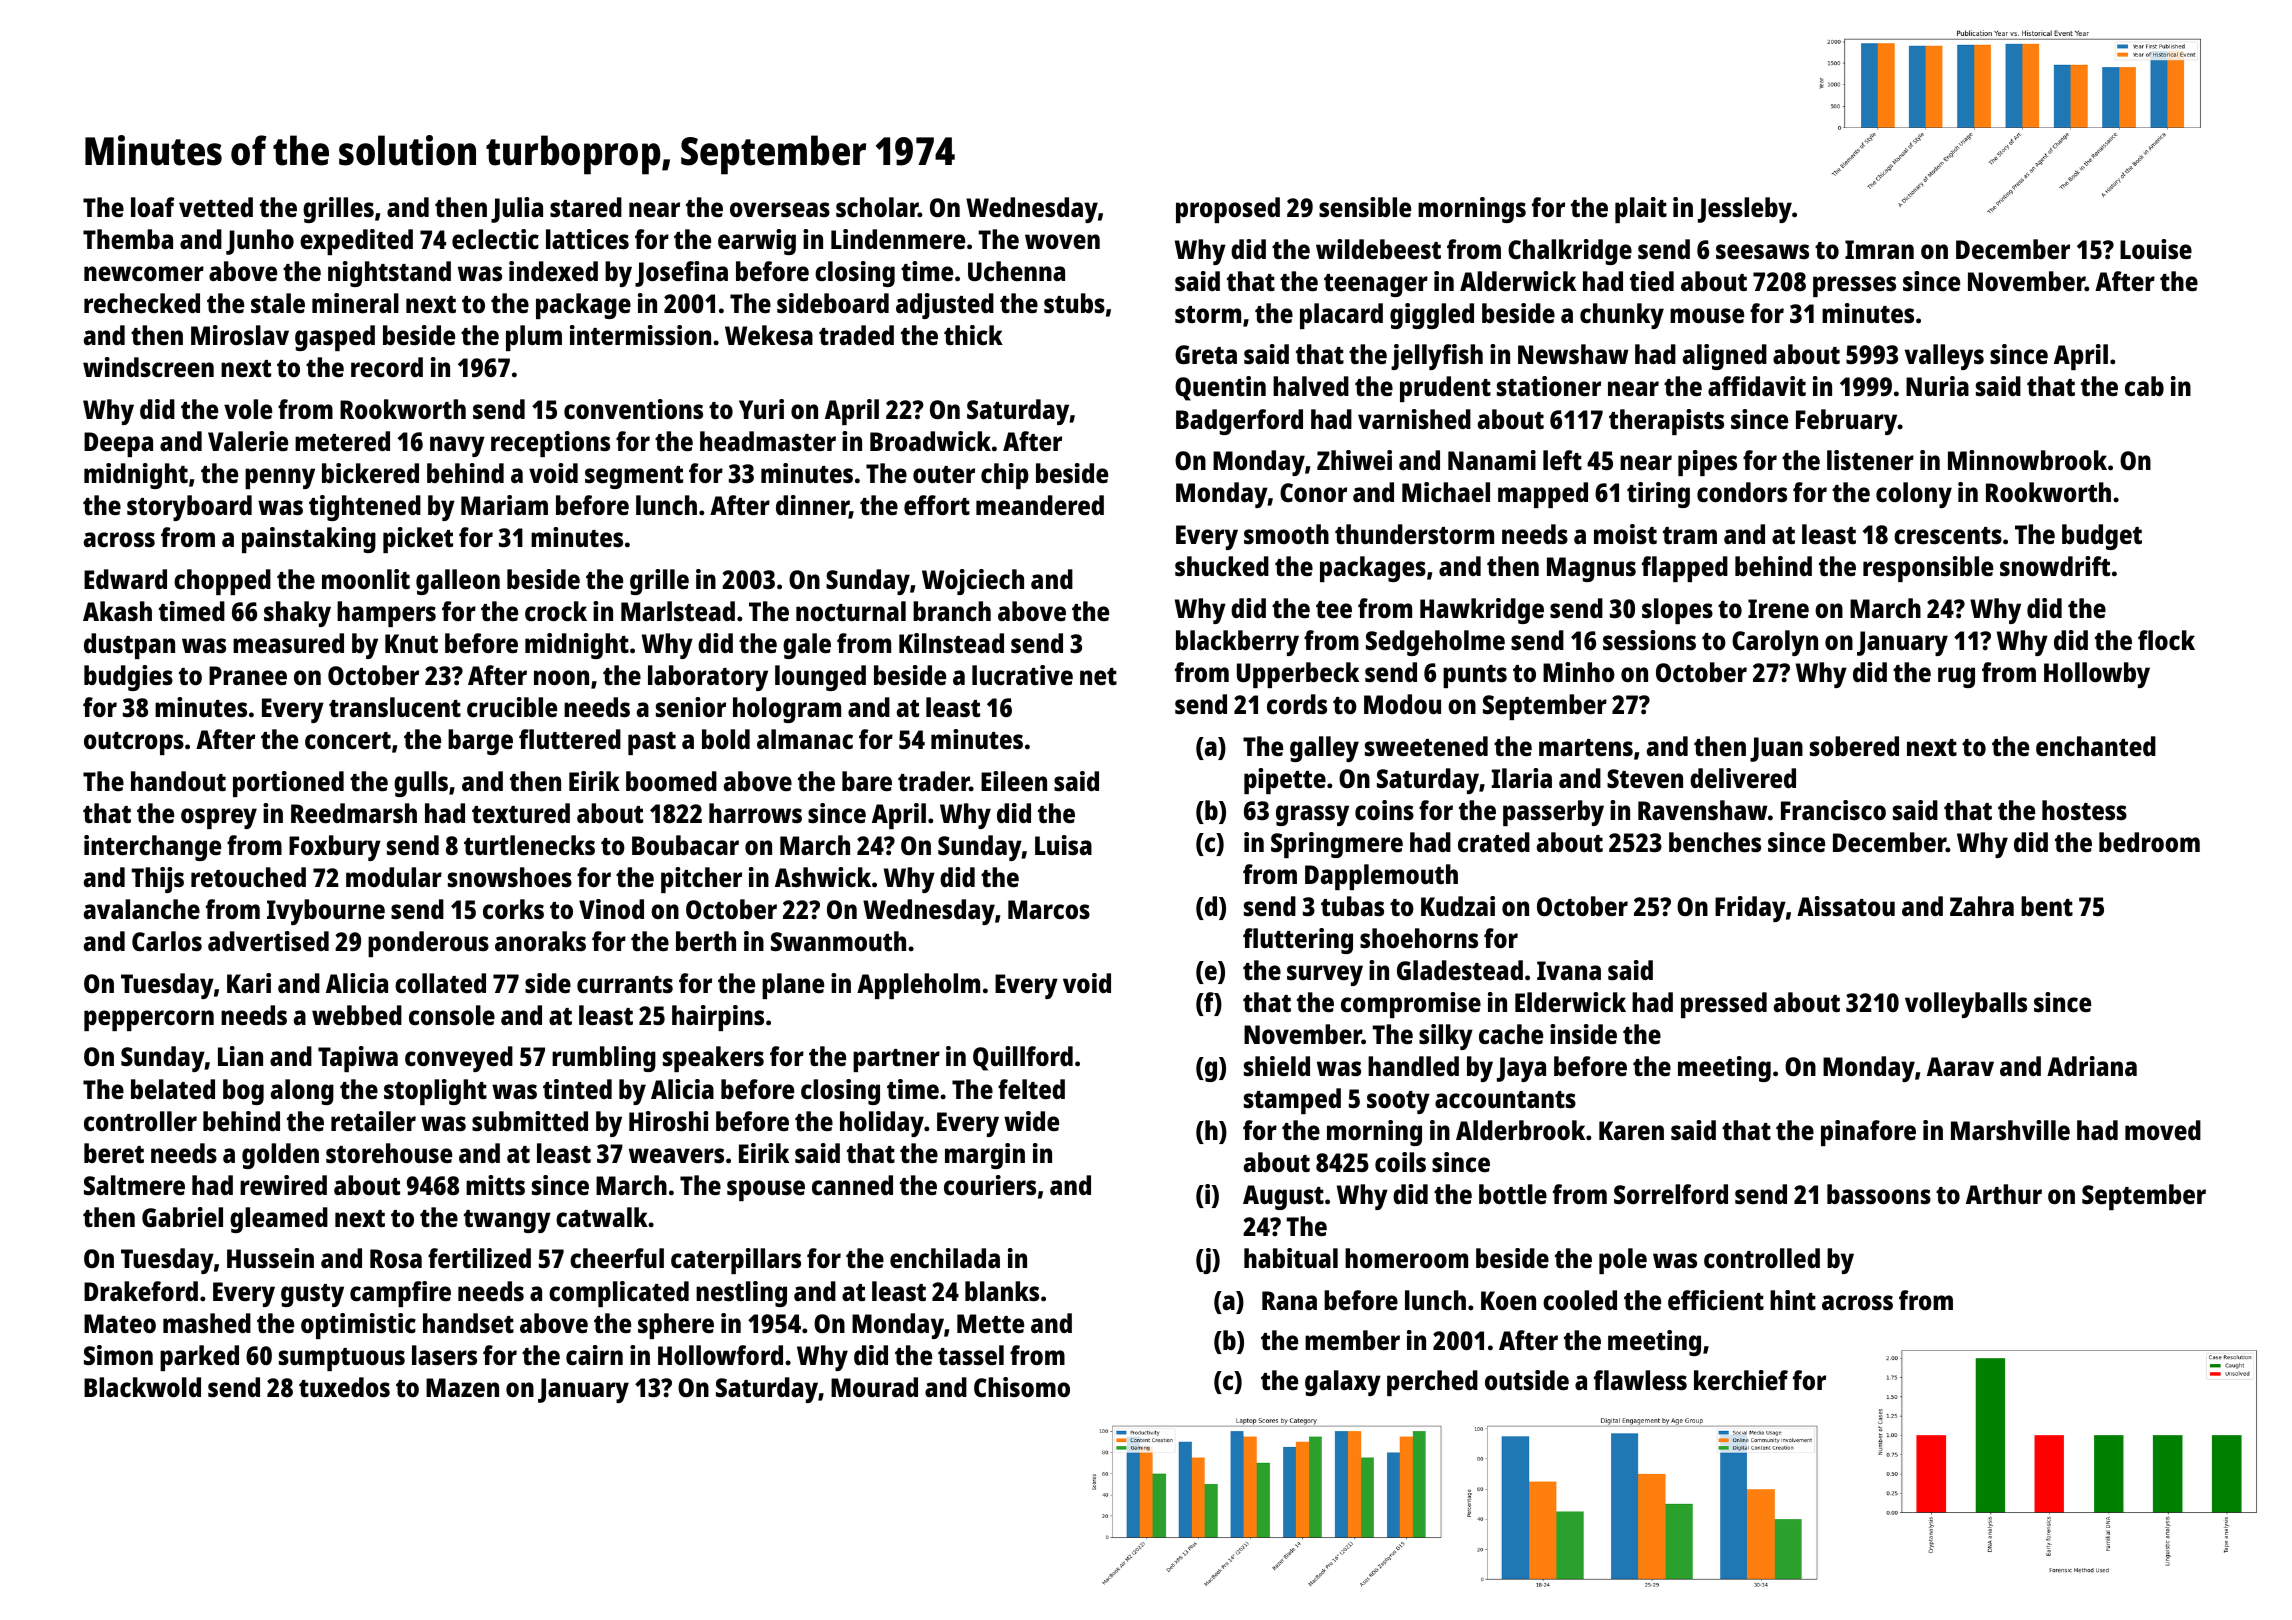 This screenshot has width=2292, height=1620. I want to click on peppercorn, so click(149, 1020).
